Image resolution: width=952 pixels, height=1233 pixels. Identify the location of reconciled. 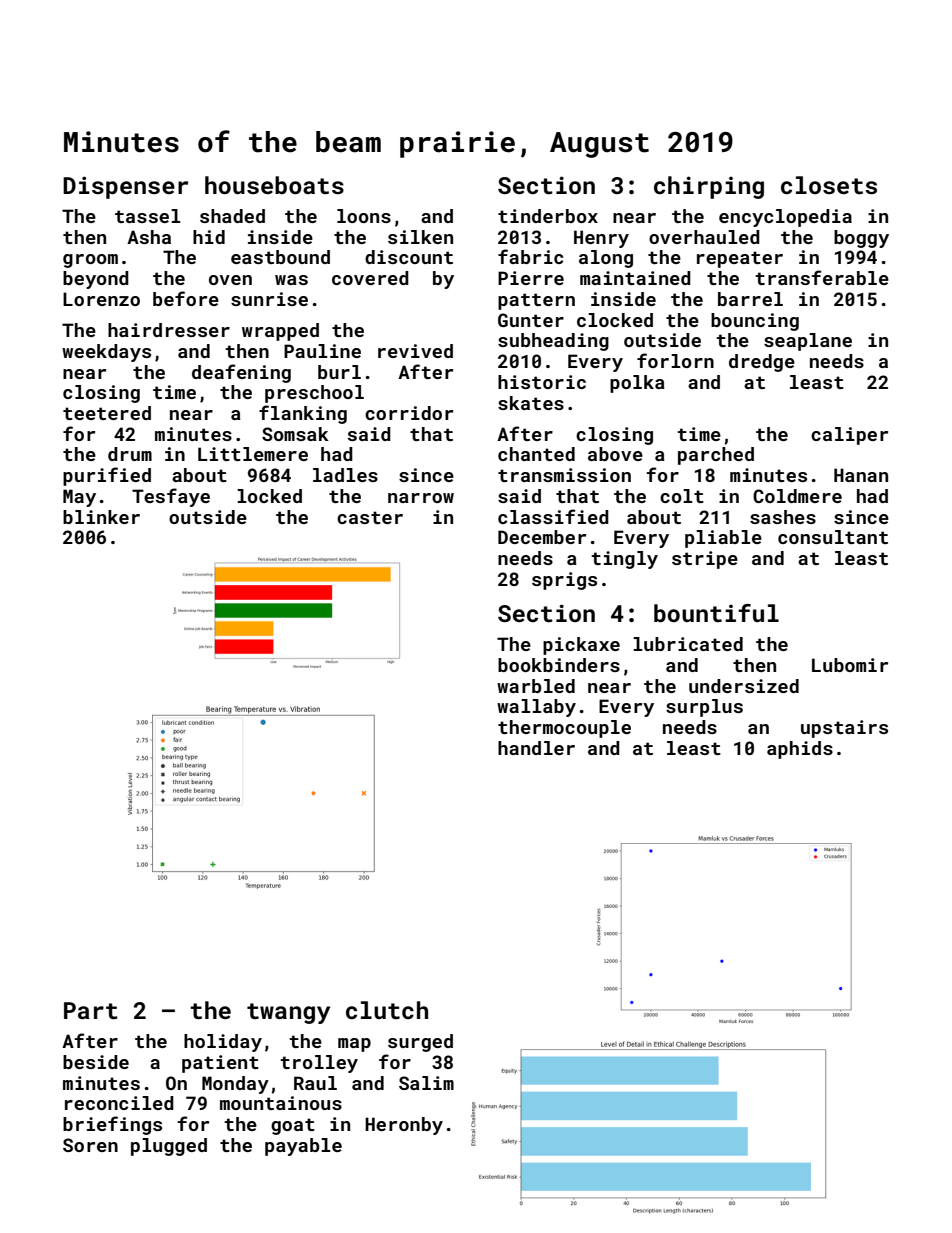
(119, 1103).
